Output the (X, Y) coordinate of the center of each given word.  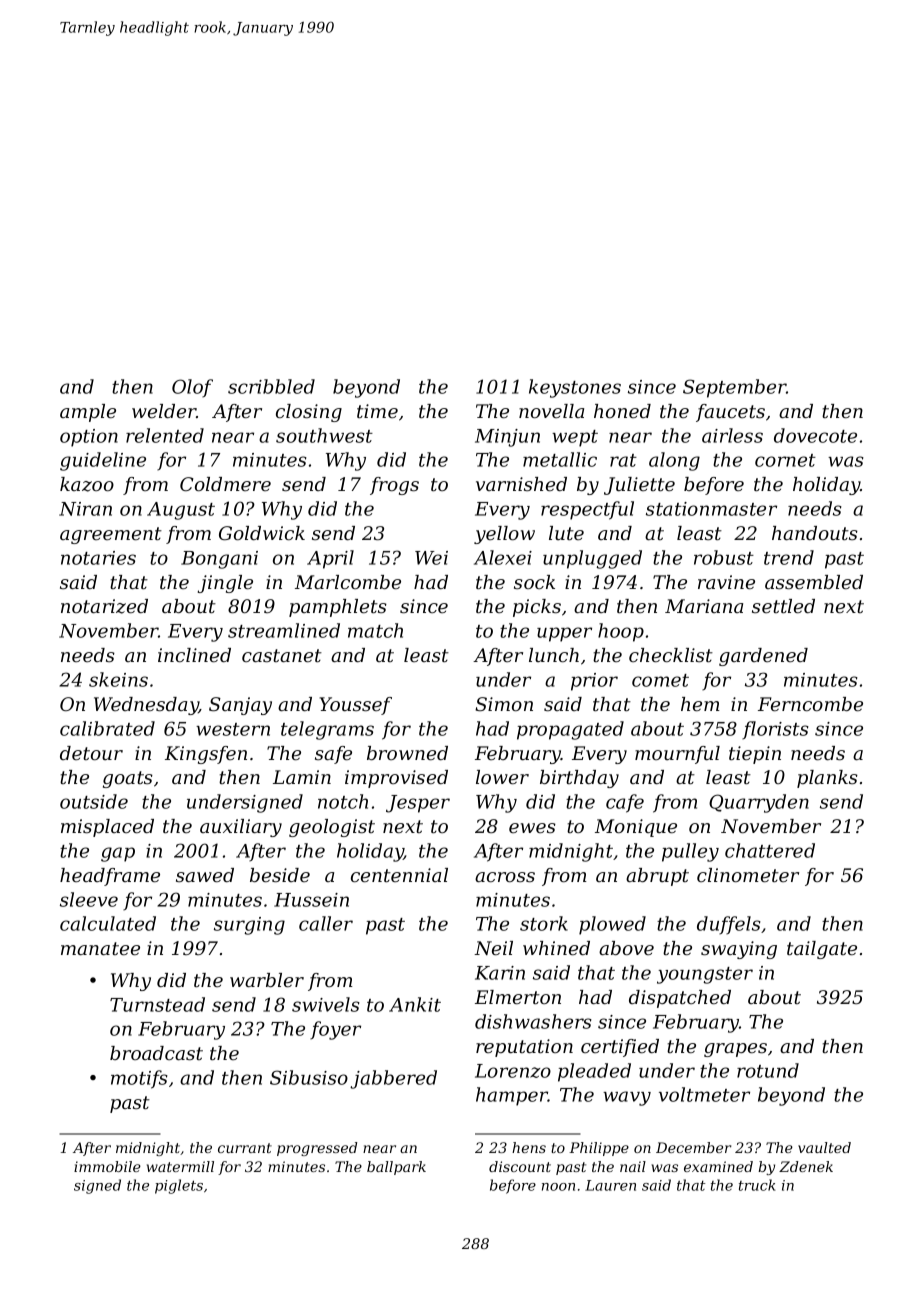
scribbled (271, 386)
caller (326, 923)
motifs (139, 1079)
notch (343, 801)
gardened (763, 657)
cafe (625, 803)
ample (88, 413)
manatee (100, 949)
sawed (205, 875)
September (735, 388)
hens (529, 1147)
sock (534, 582)
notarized (104, 606)
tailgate (822, 950)
